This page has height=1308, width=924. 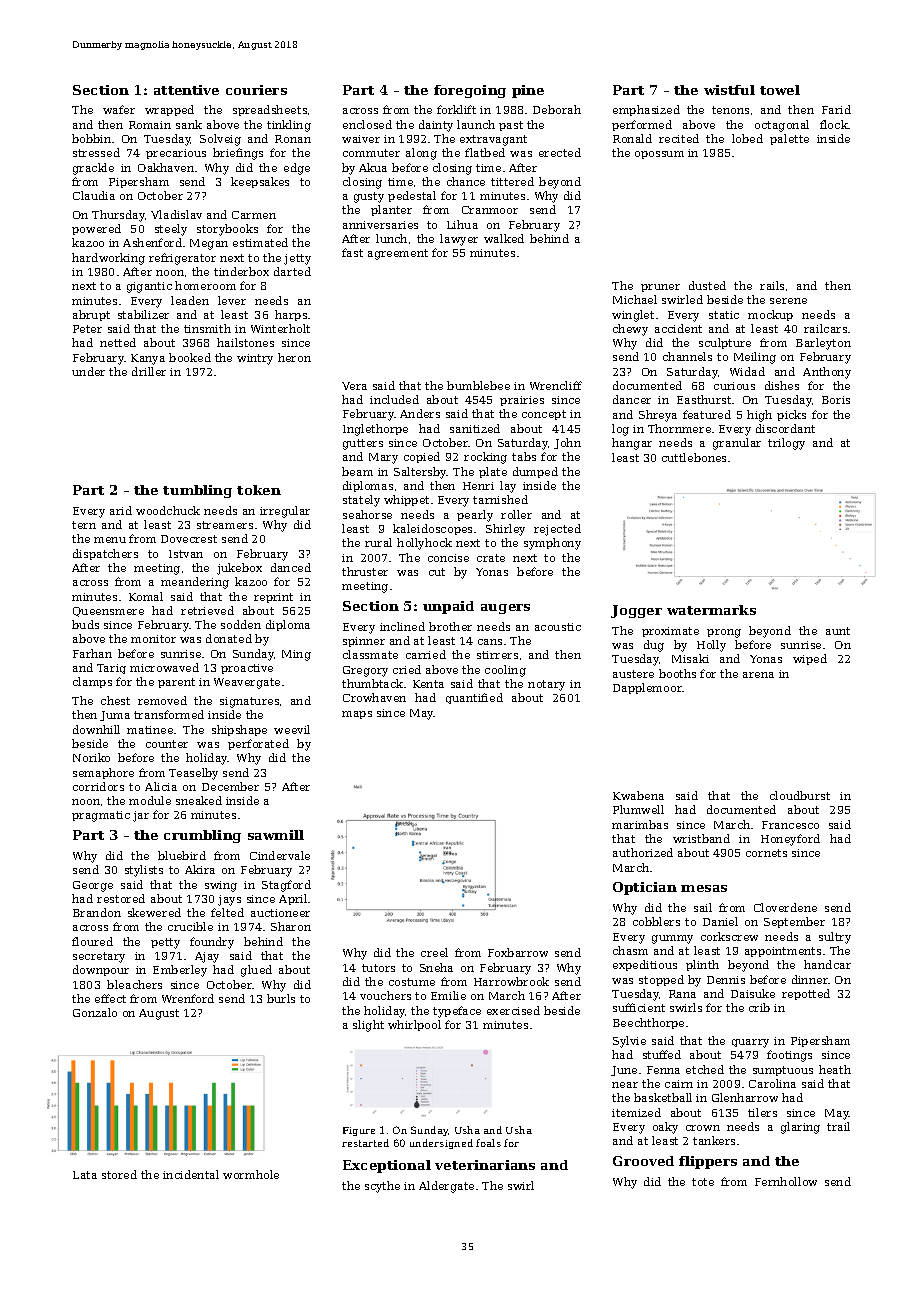 I want to click on monitor, so click(x=153, y=639).
